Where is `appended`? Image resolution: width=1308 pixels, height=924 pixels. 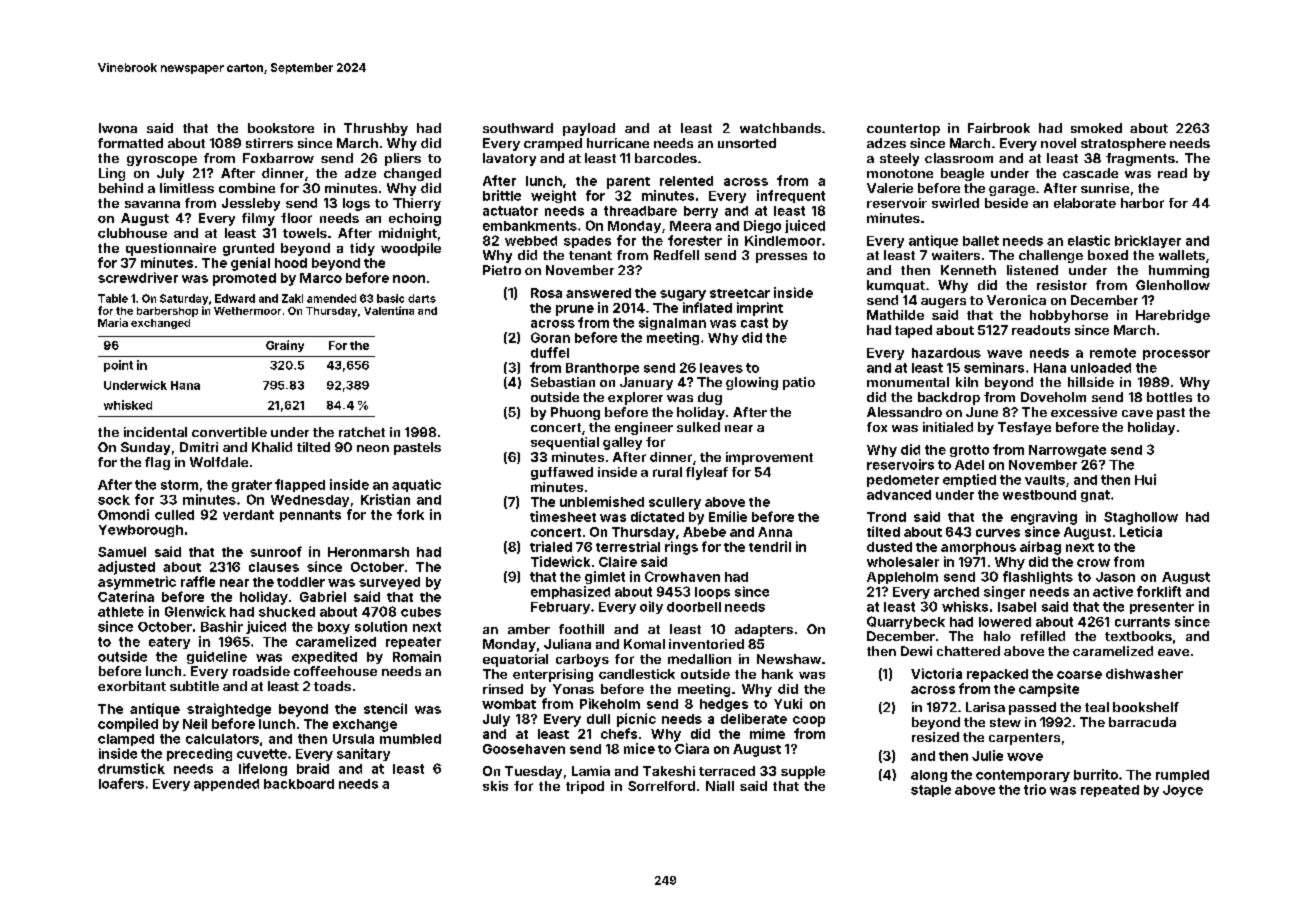
appended is located at coordinates (226, 785).
